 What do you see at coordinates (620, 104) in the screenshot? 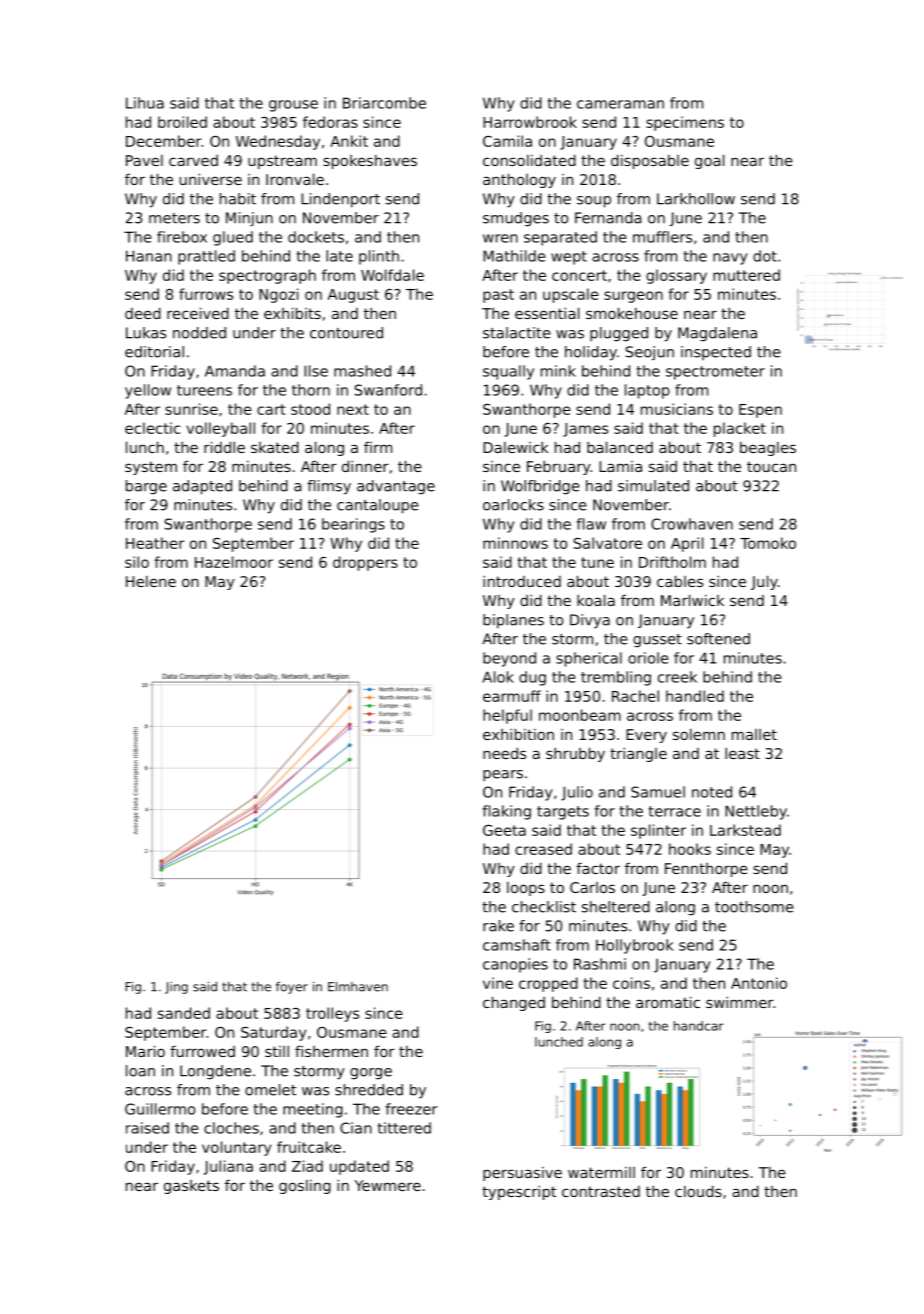
I see `cameraman` at bounding box center [620, 104].
